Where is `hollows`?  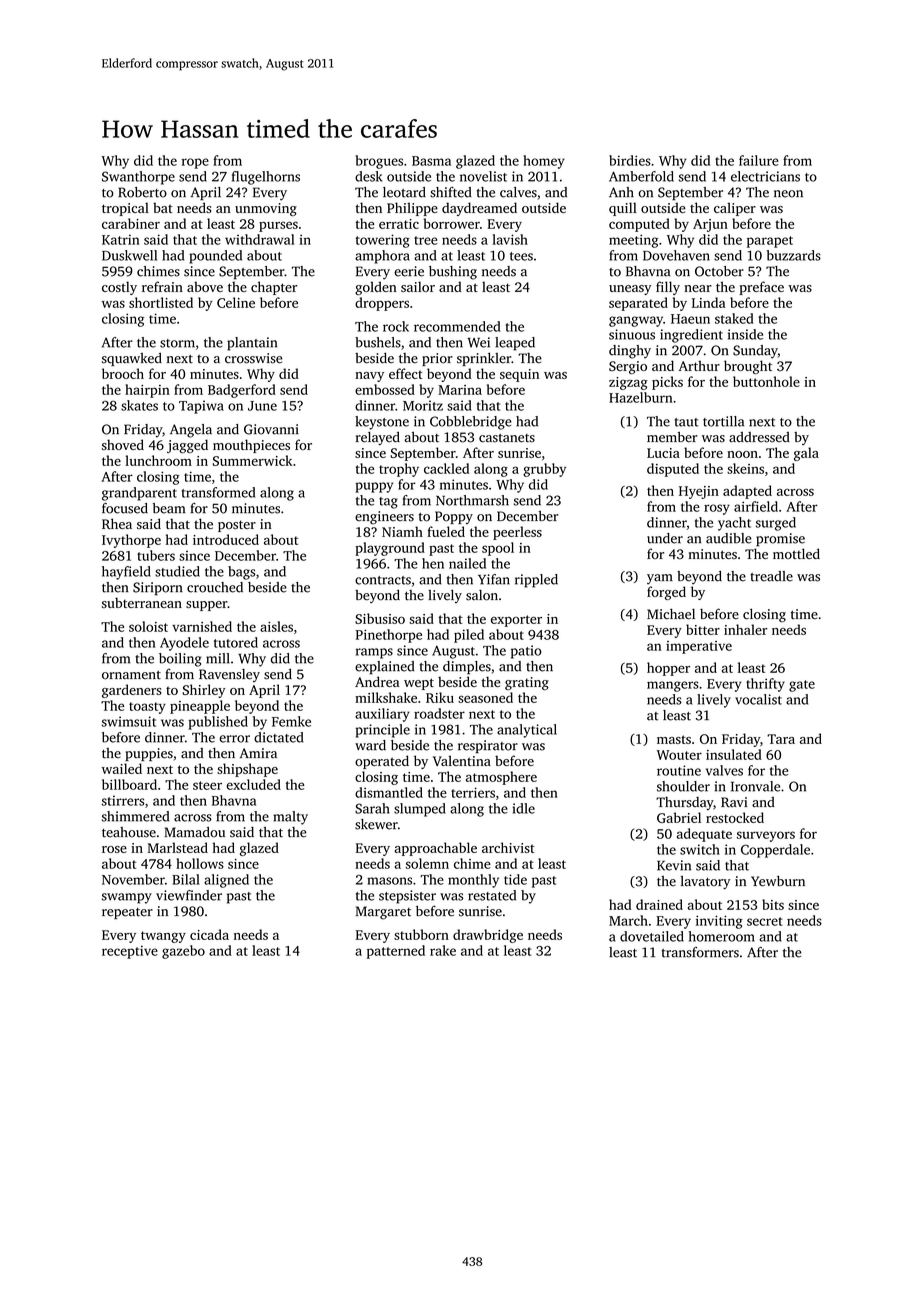 hollows is located at coordinates (200, 863).
